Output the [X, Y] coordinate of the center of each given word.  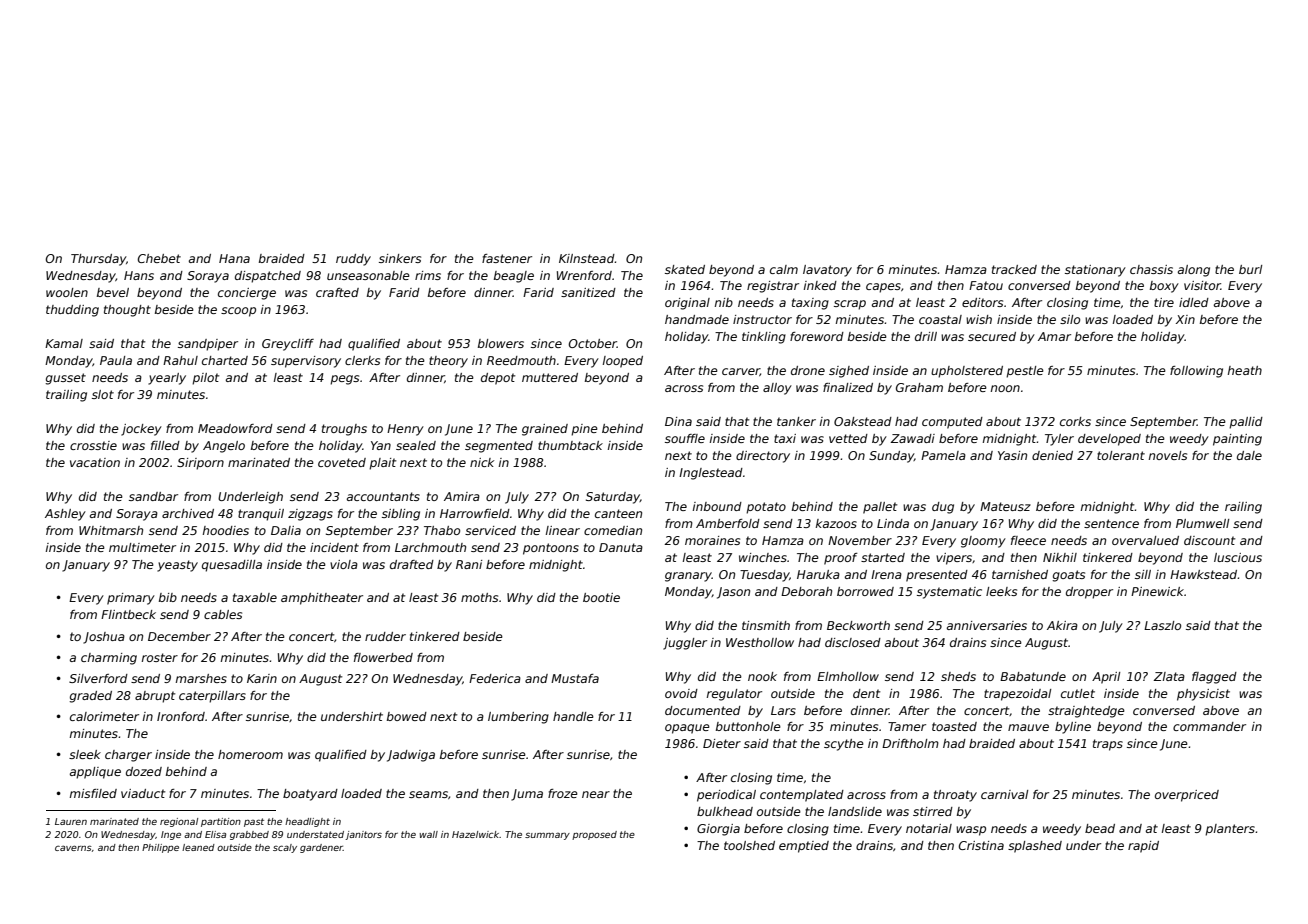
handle [573, 716]
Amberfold [728, 523]
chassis [1151, 269]
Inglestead [711, 474]
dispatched [268, 277]
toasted [954, 726]
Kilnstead [587, 258]
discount [1209, 540]
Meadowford [235, 428]
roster [160, 657]
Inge [171, 835]
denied [1052, 455]
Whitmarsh [111, 530]
